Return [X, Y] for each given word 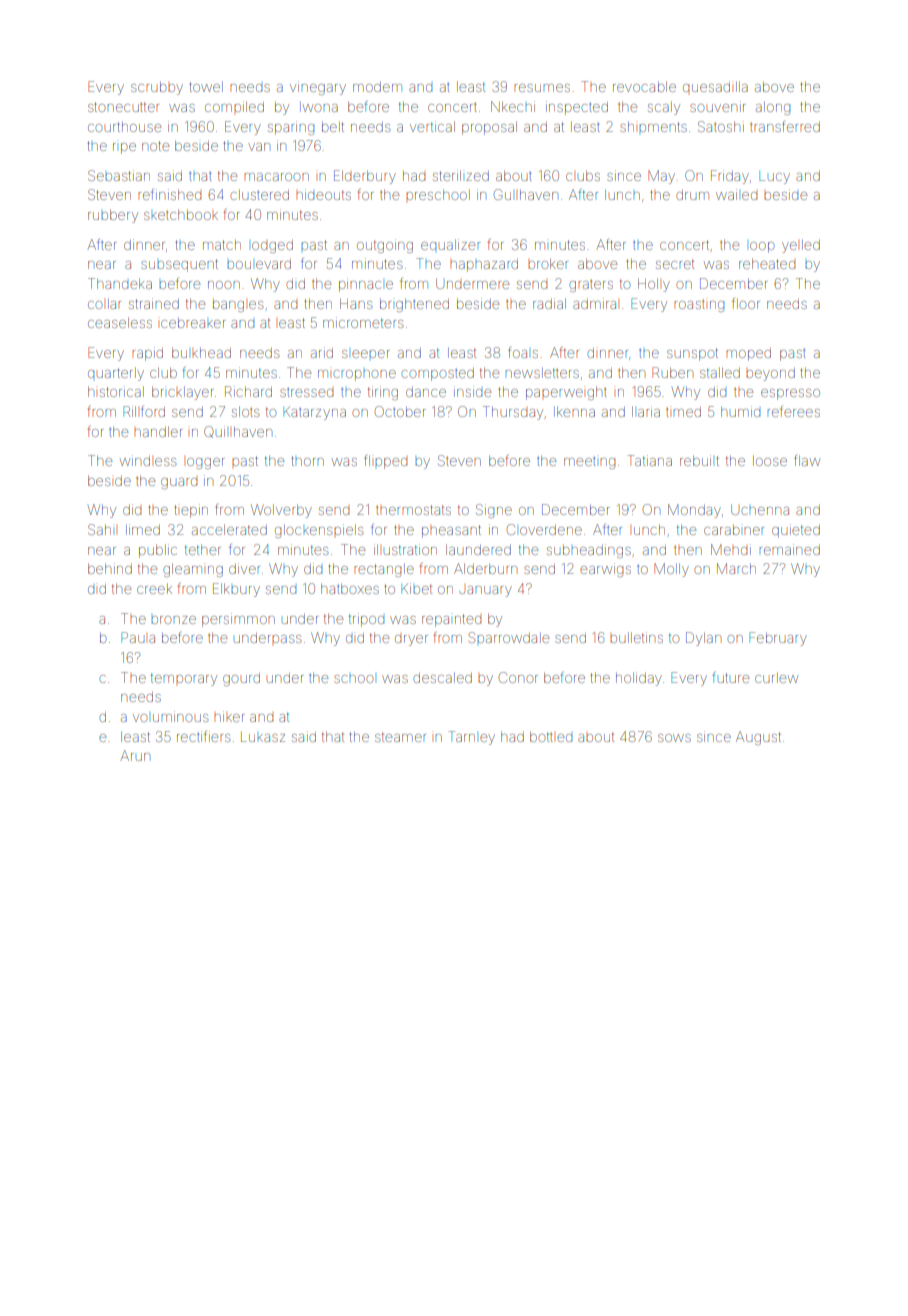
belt [333, 127]
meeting [589, 463]
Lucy [774, 177]
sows [674, 738]
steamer [400, 737]
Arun [135, 755]
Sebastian [119, 175]
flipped [385, 462]
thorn [307, 461]
